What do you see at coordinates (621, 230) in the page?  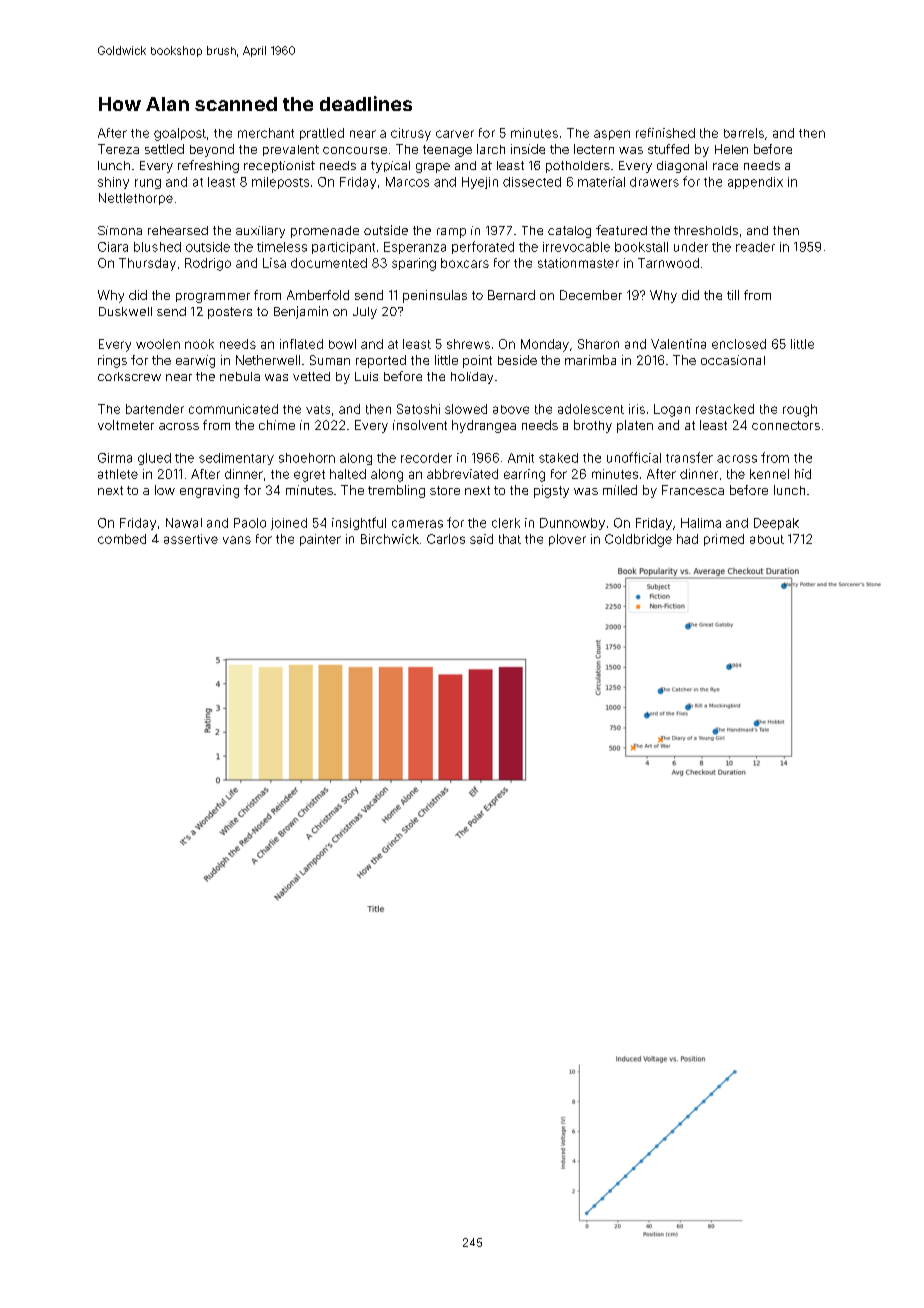 I see `featured` at bounding box center [621, 230].
